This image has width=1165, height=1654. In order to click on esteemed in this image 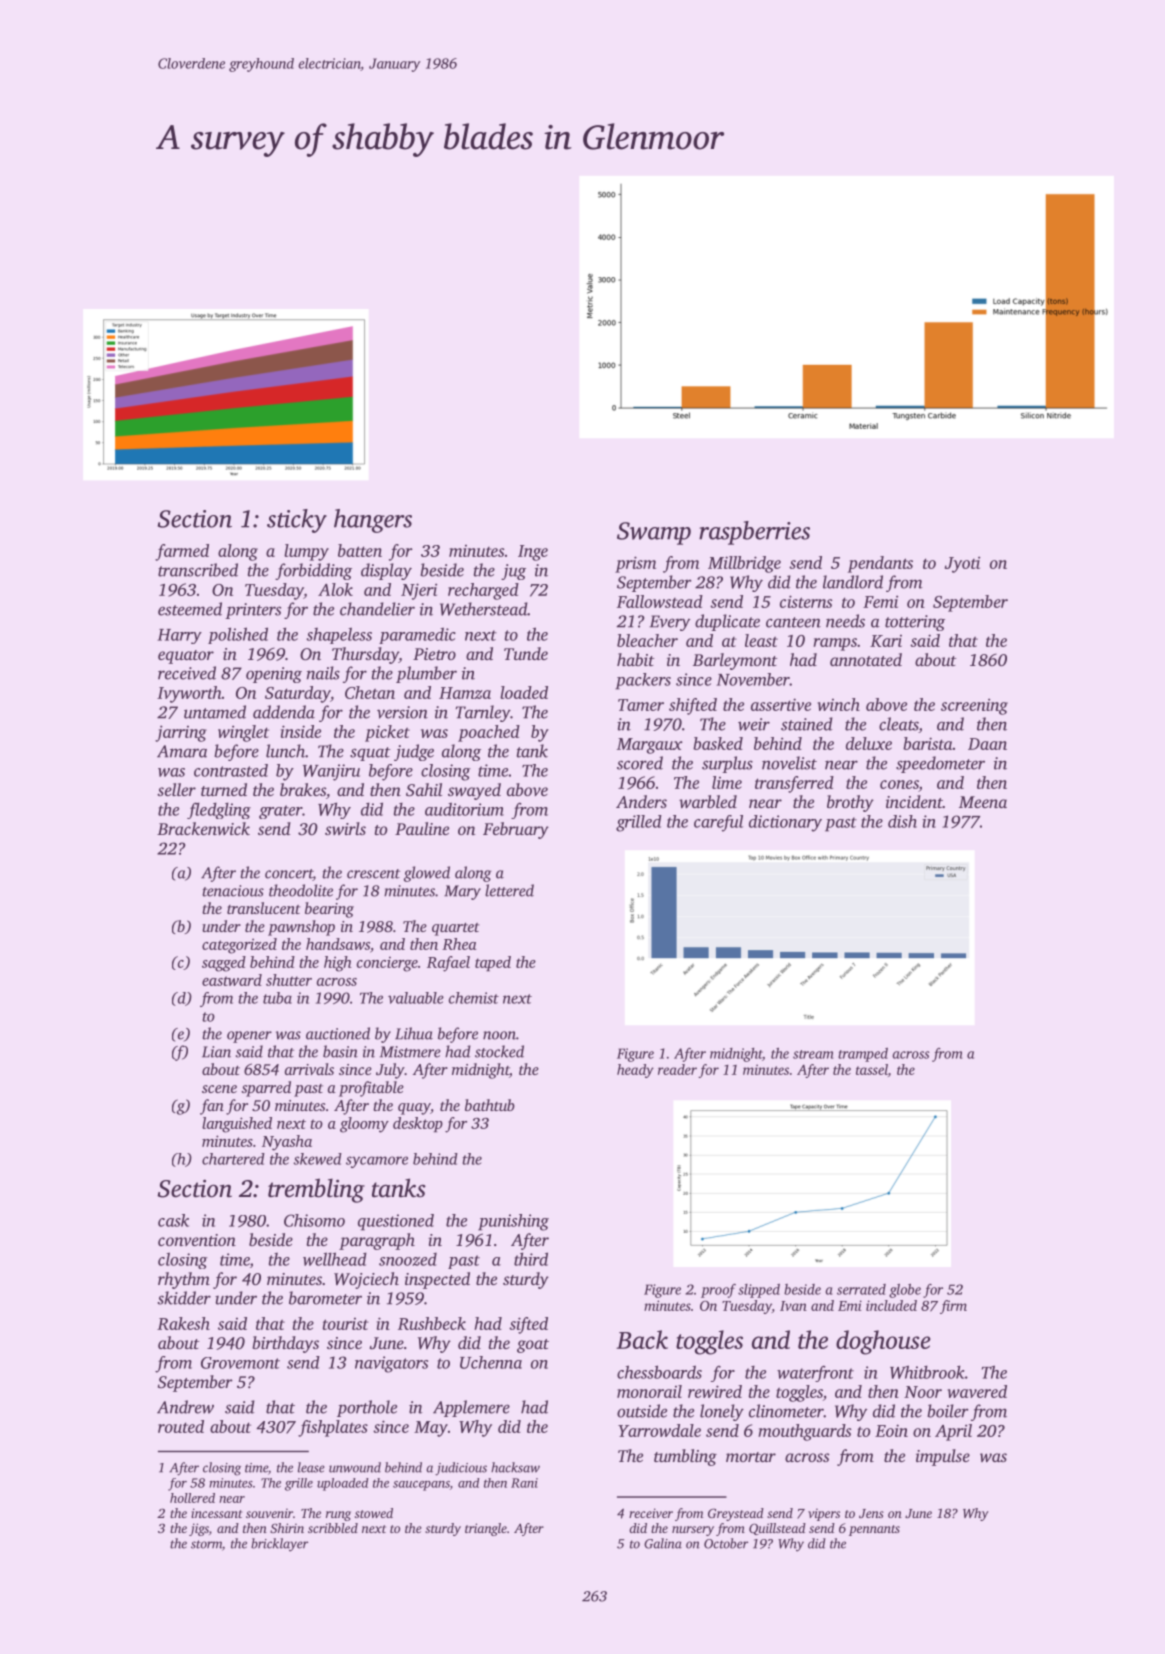, I will do `click(190, 609)`.
